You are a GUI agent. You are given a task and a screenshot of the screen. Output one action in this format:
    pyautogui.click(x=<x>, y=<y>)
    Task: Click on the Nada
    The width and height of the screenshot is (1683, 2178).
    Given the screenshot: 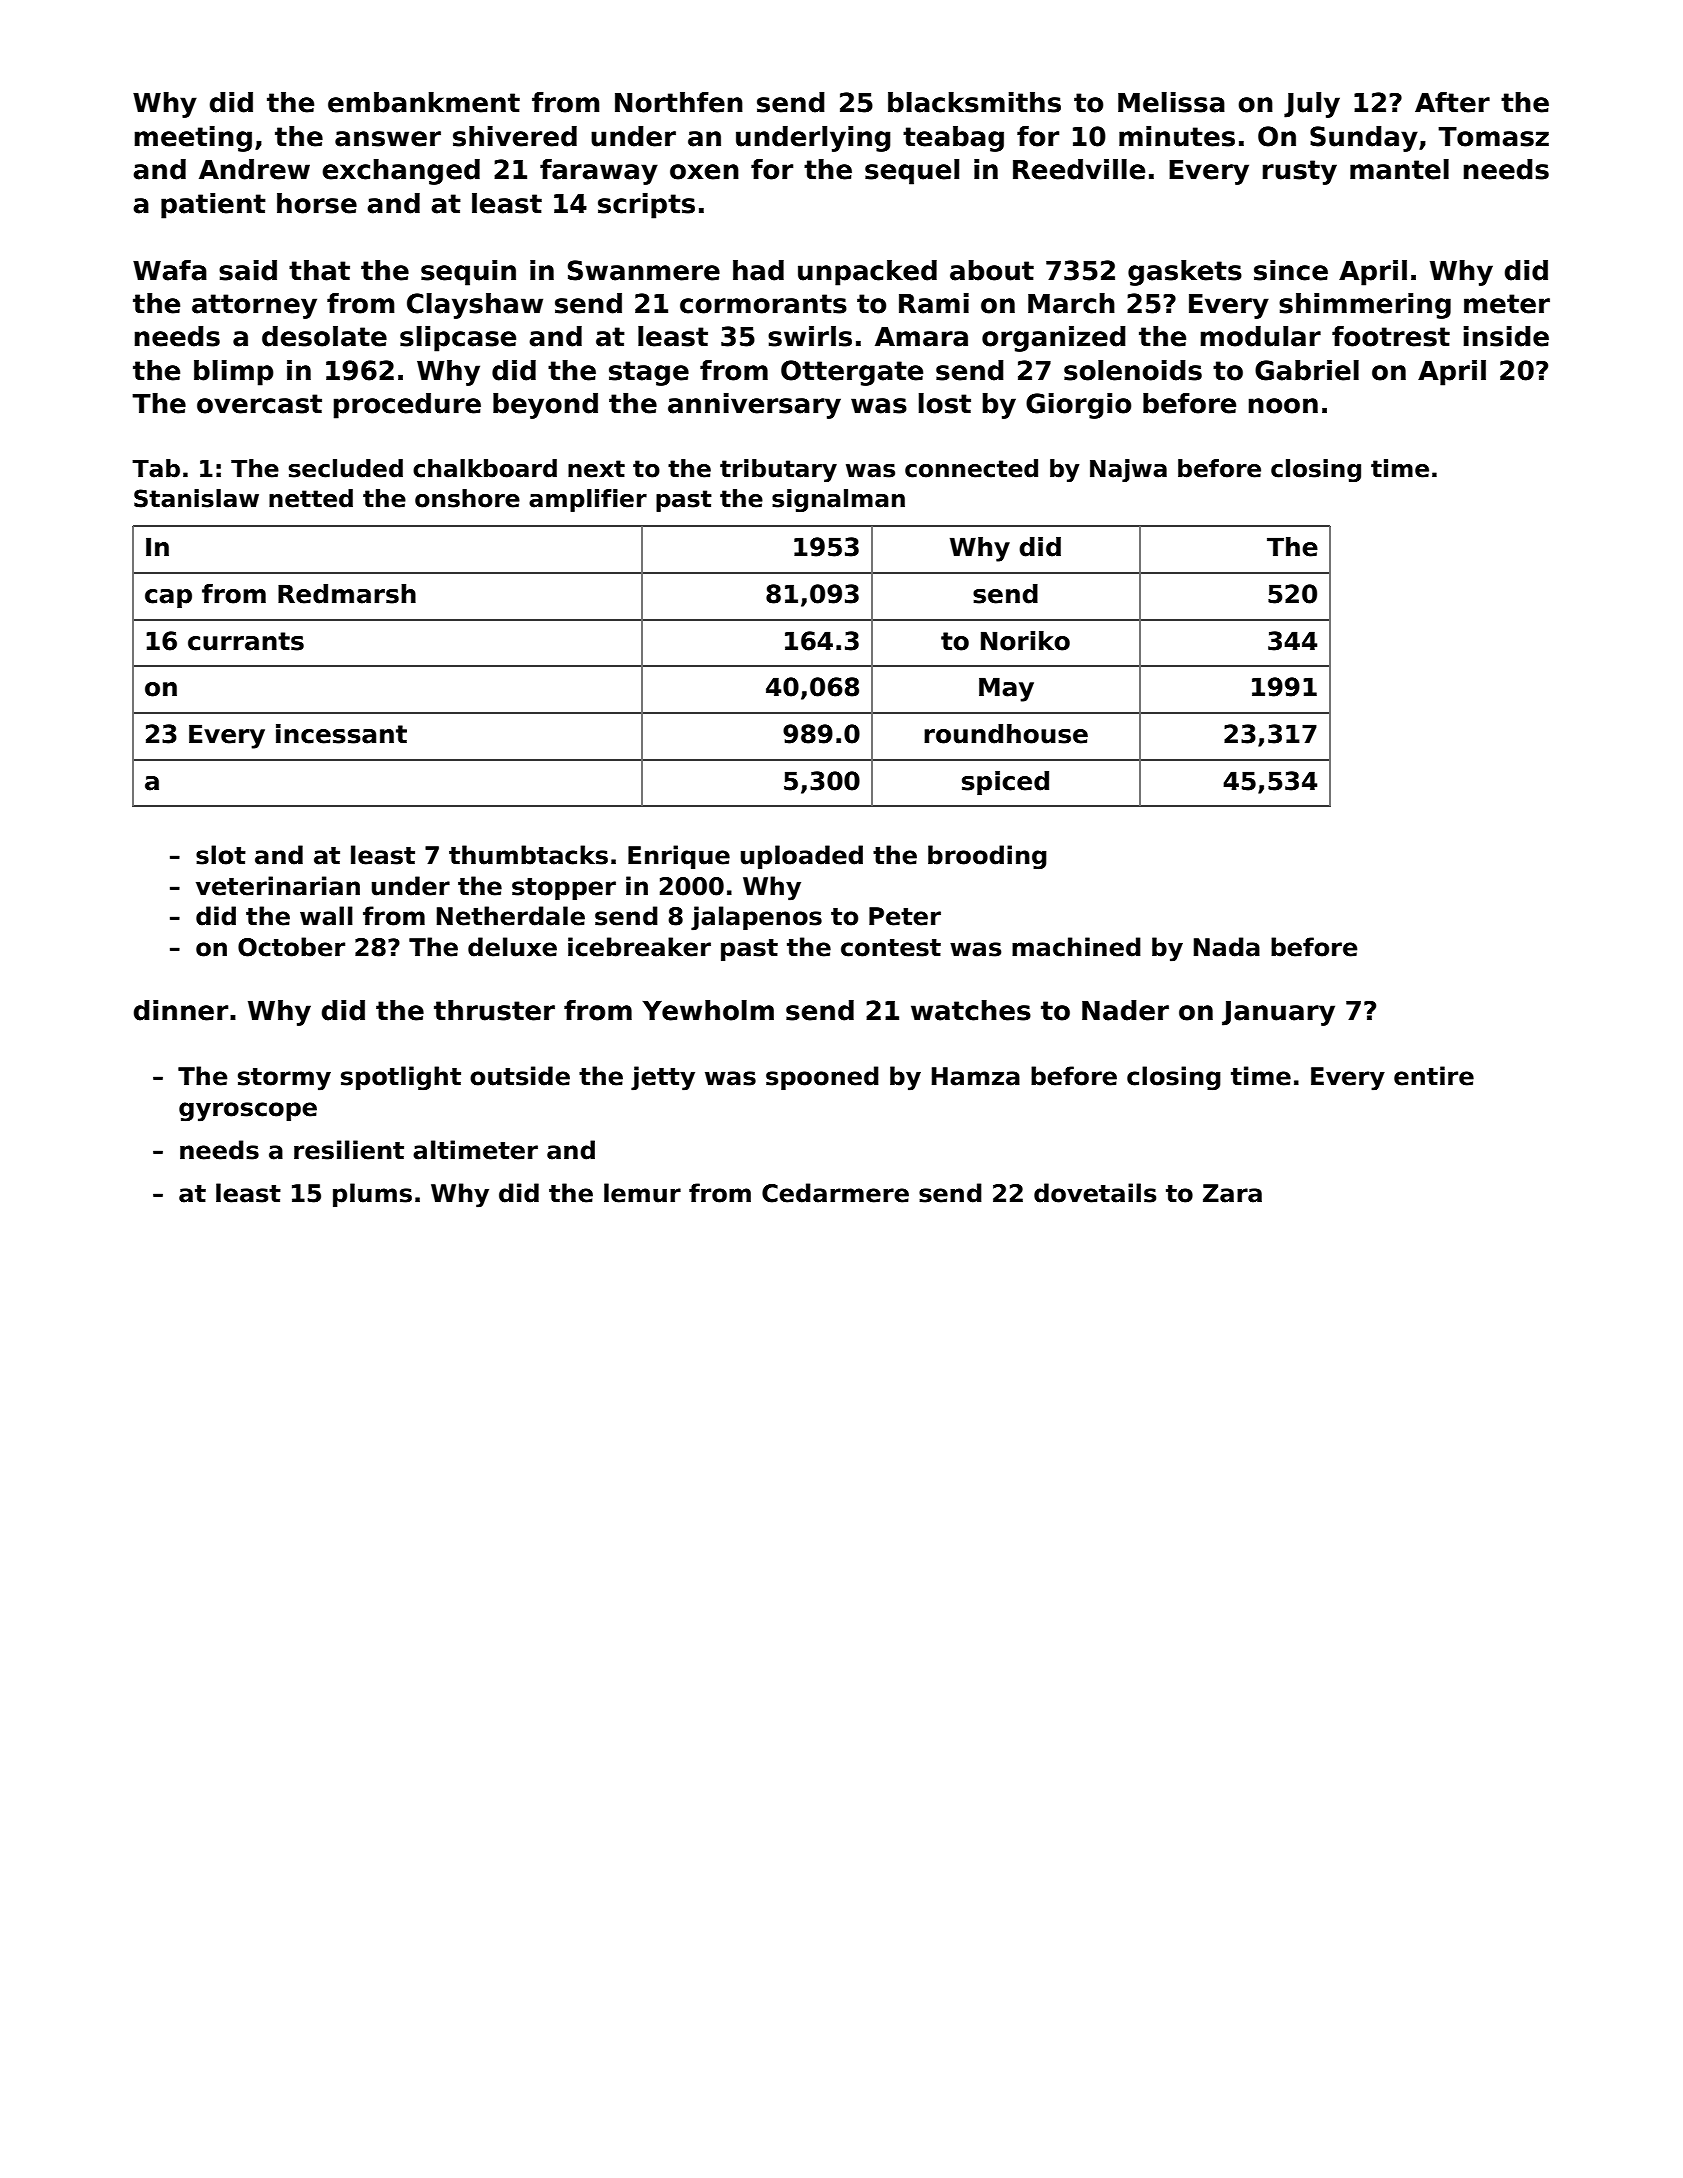 What is the action you would take?
    pyautogui.click(x=1227, y=947)
